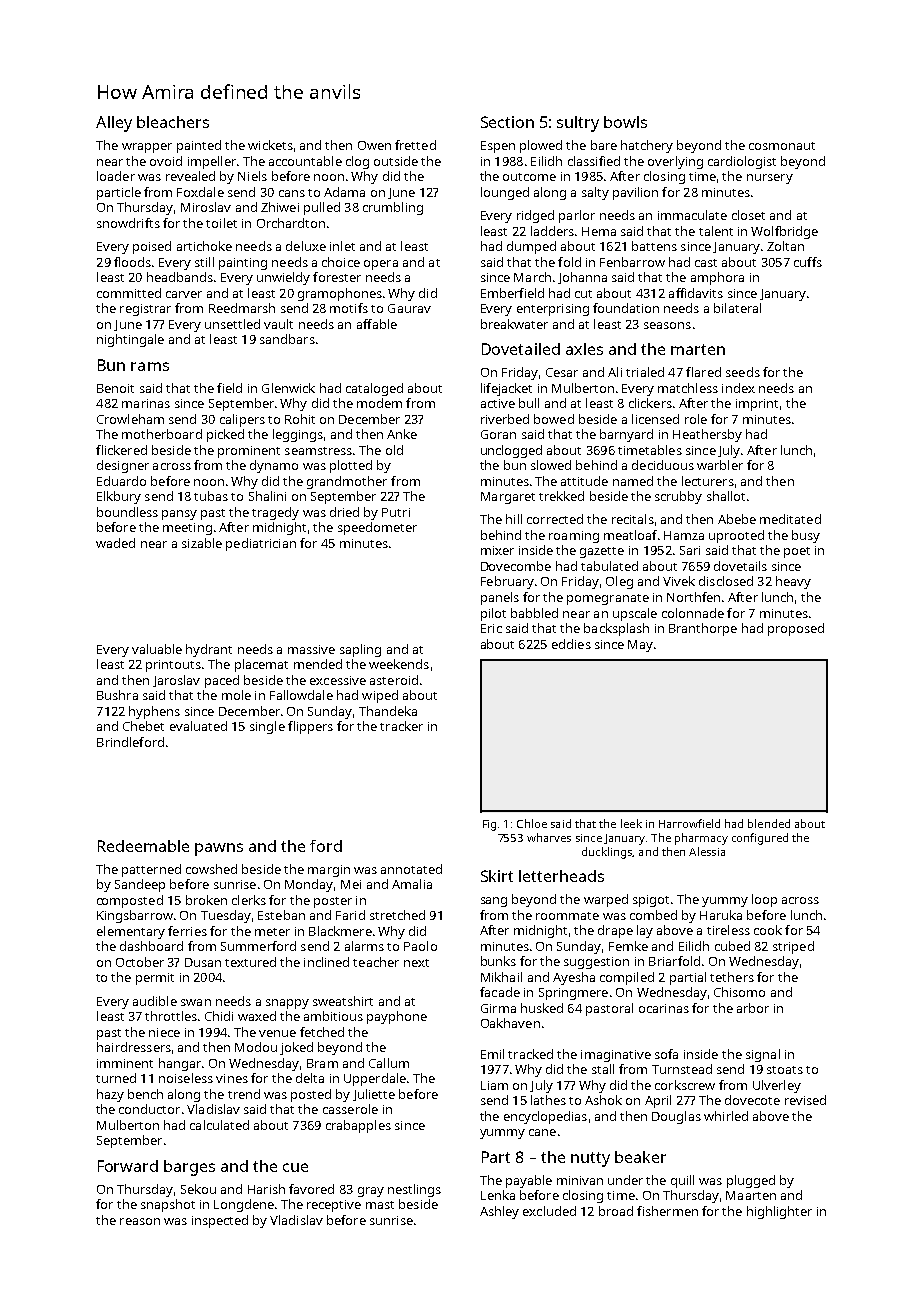  I want to click on Elkbury, so click(119, 497).
